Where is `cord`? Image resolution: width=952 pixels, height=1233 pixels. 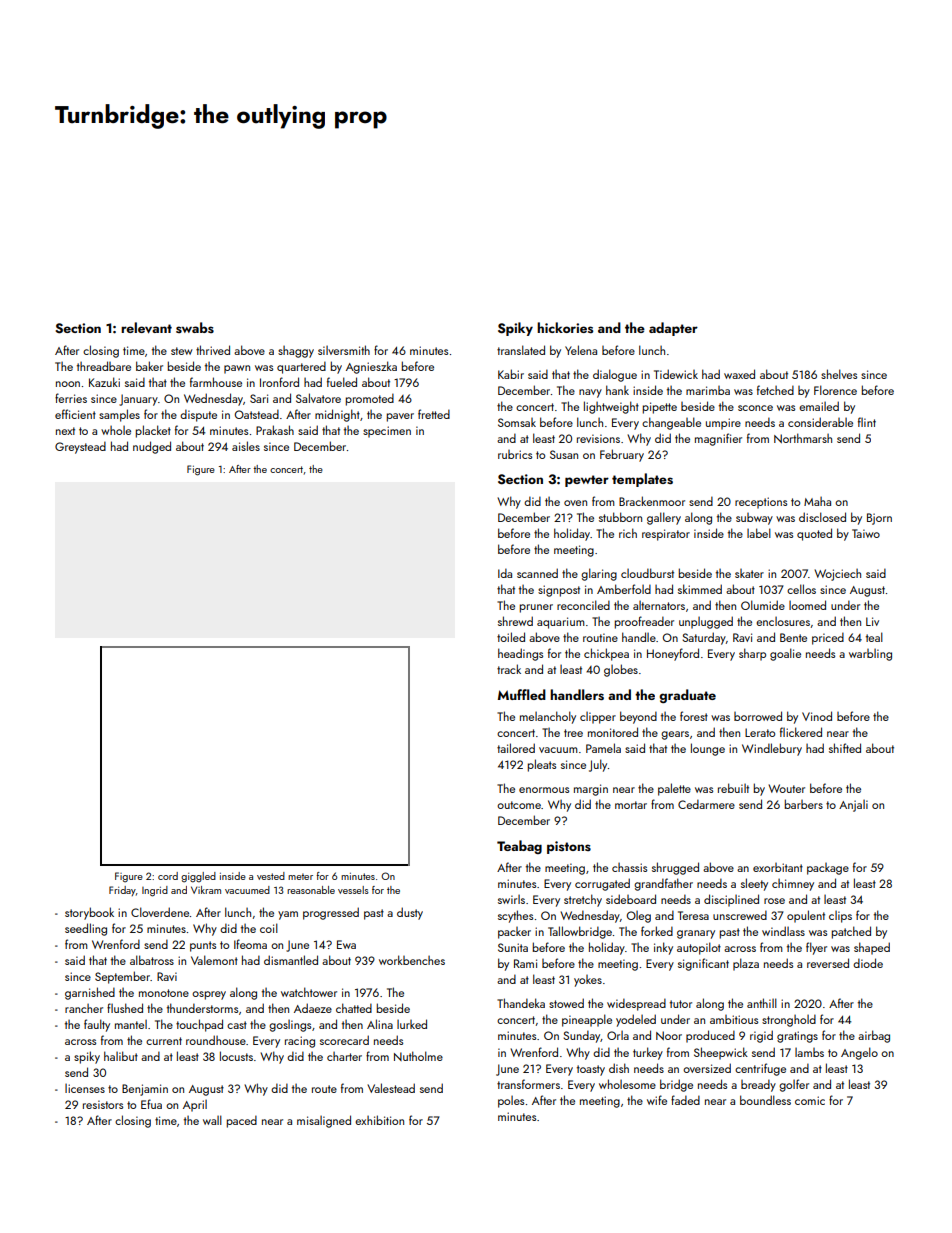 cord is located at coordinates (168, 876).
